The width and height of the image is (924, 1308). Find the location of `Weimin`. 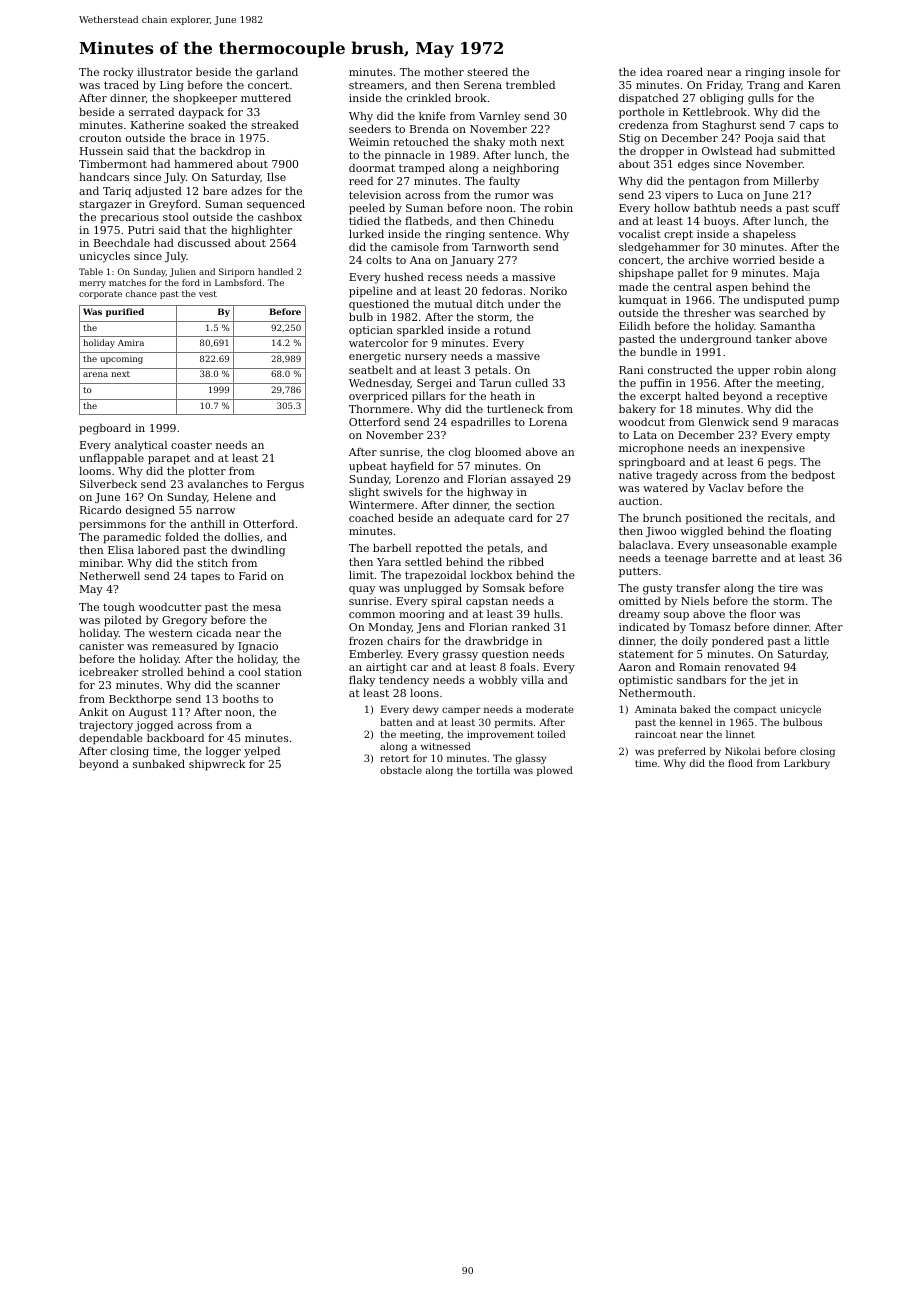

Weimin is located at coordinates (369, 142).
